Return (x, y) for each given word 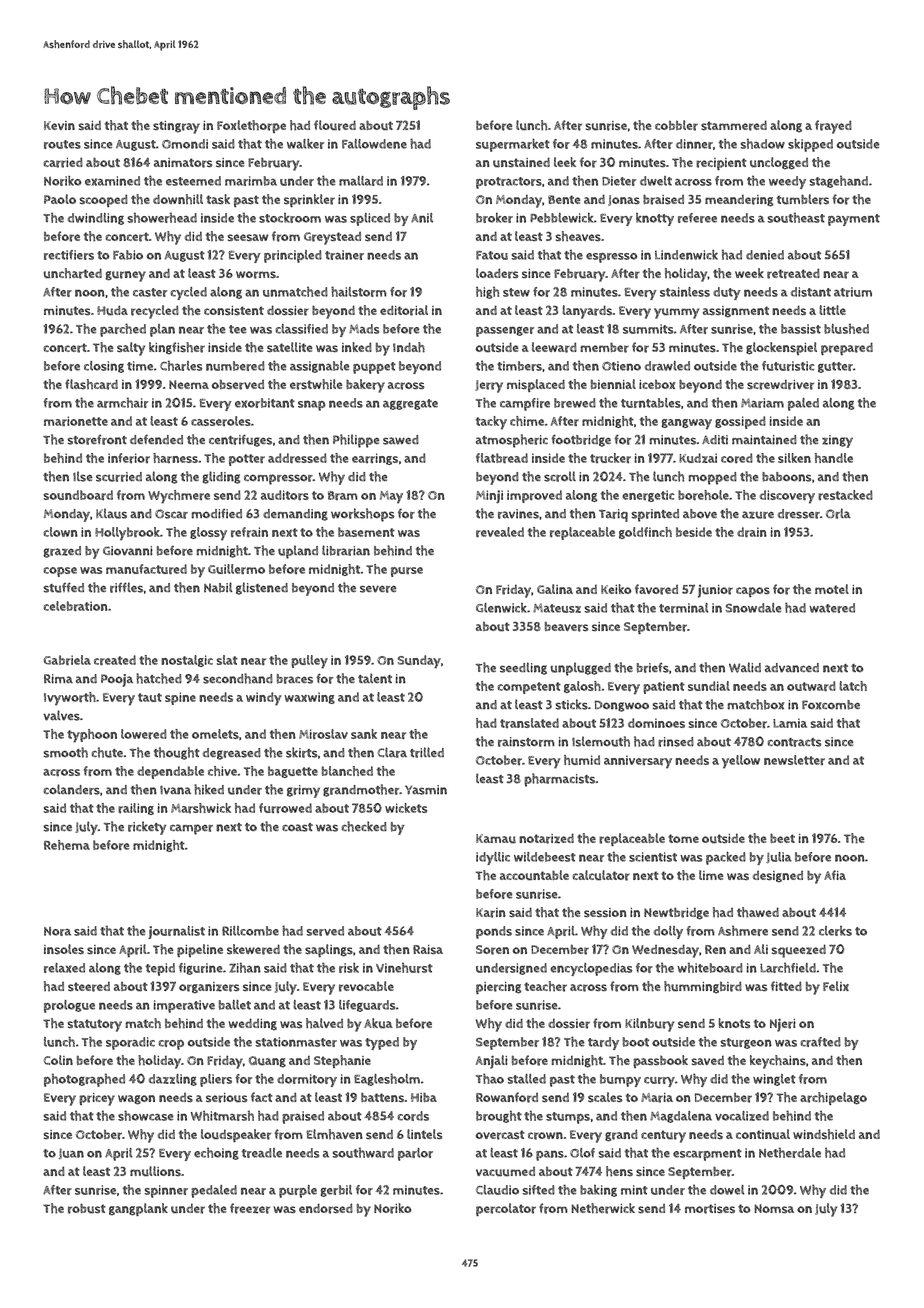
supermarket (513, 145)
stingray (176, 127)
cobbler (676, 125)
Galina (555, 589)
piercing (498, 988)
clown (61, 532)
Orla (838, 513)
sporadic (130, 1043)
